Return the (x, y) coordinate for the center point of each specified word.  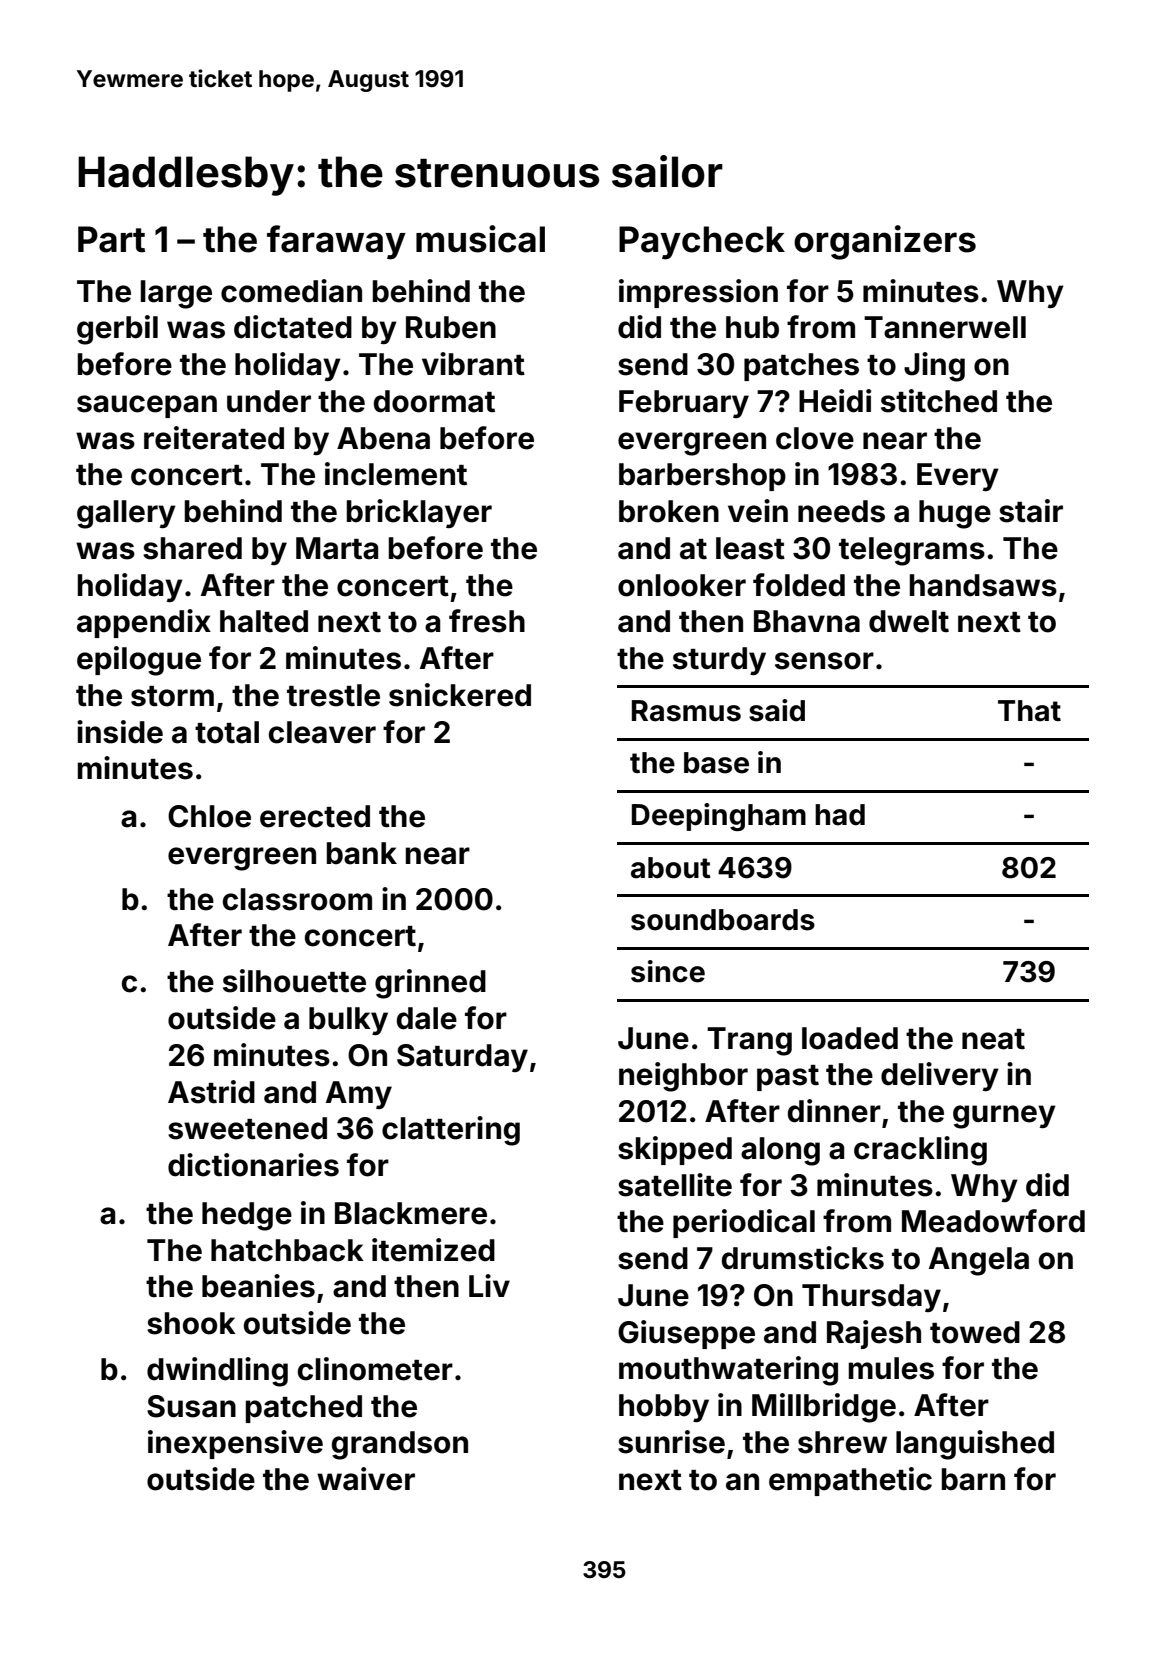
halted (264, 621)
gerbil (117, 330)
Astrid (211, 1092)
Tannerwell (945, 327)
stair (1031, 511)
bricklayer (419, 513)
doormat (434, 401)
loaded (850, 1038)
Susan (191, 1406)
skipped (675, 1150)
